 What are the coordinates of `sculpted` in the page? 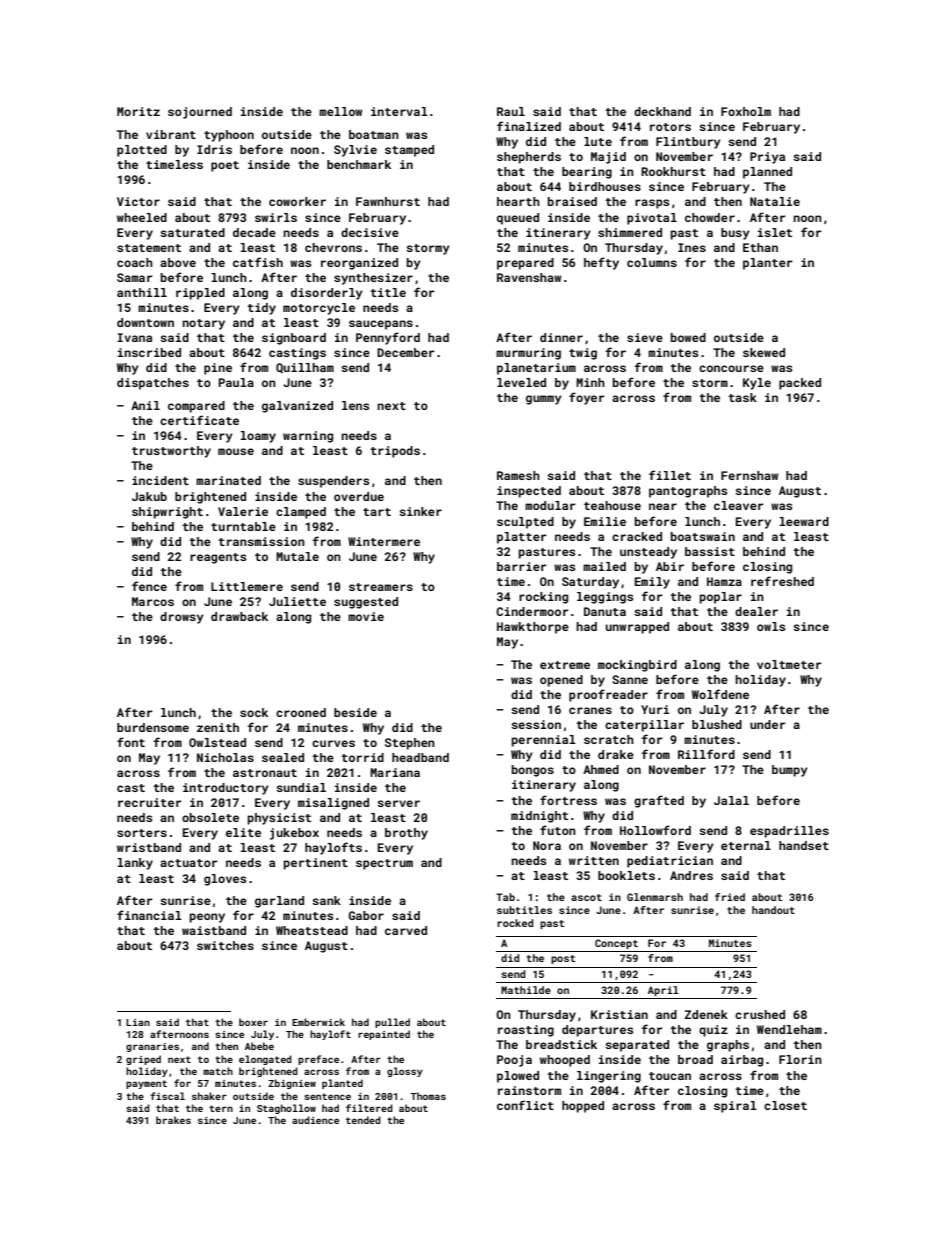 It's located at (525, 523).
